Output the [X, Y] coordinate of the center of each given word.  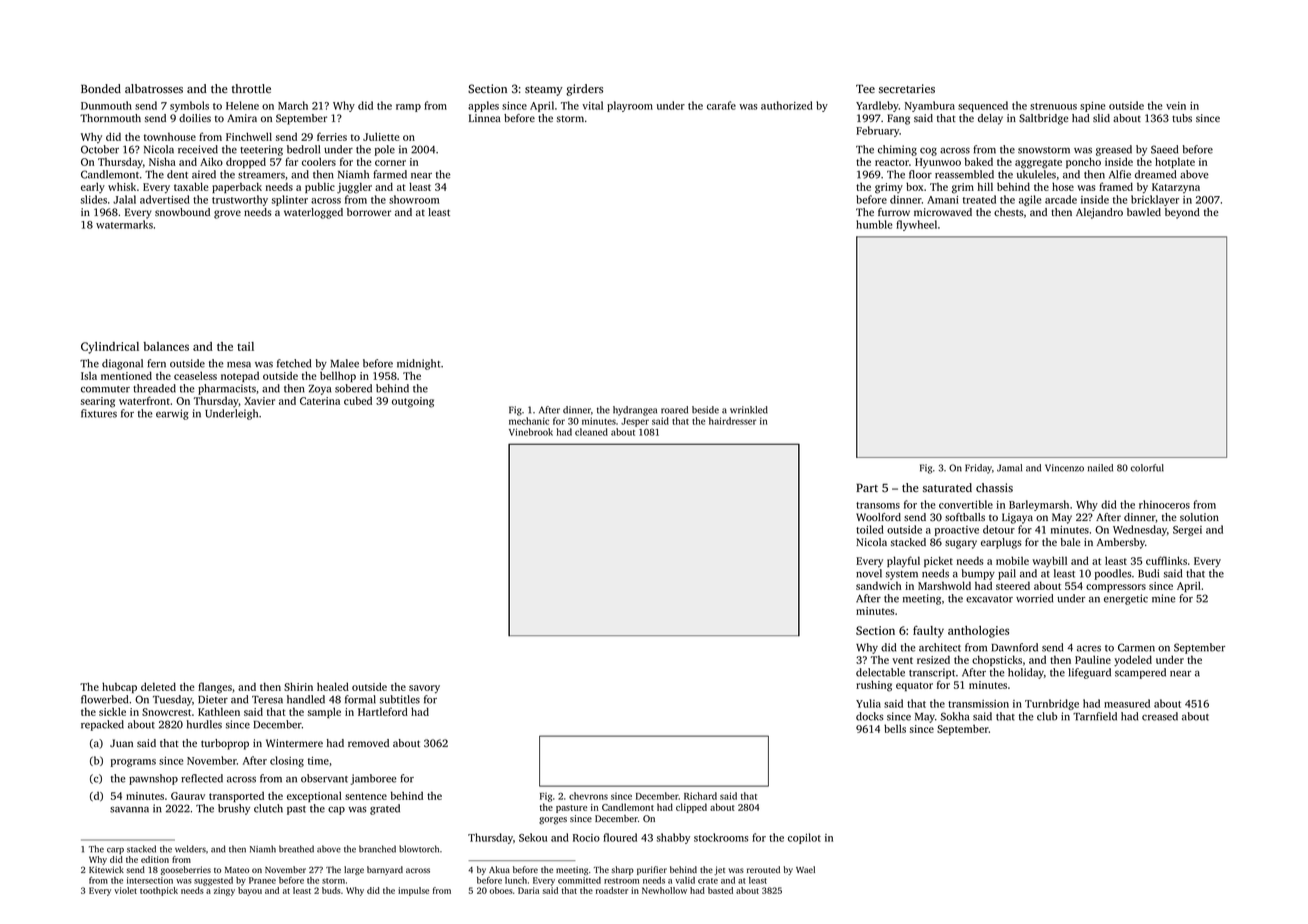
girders [584, 90]
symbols [189, 106]
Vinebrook [531, 432]
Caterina [320, 401]
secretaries [907, 88]
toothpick [159, 891]
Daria [528, 890]
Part [867, 487]
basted [720, 890]
